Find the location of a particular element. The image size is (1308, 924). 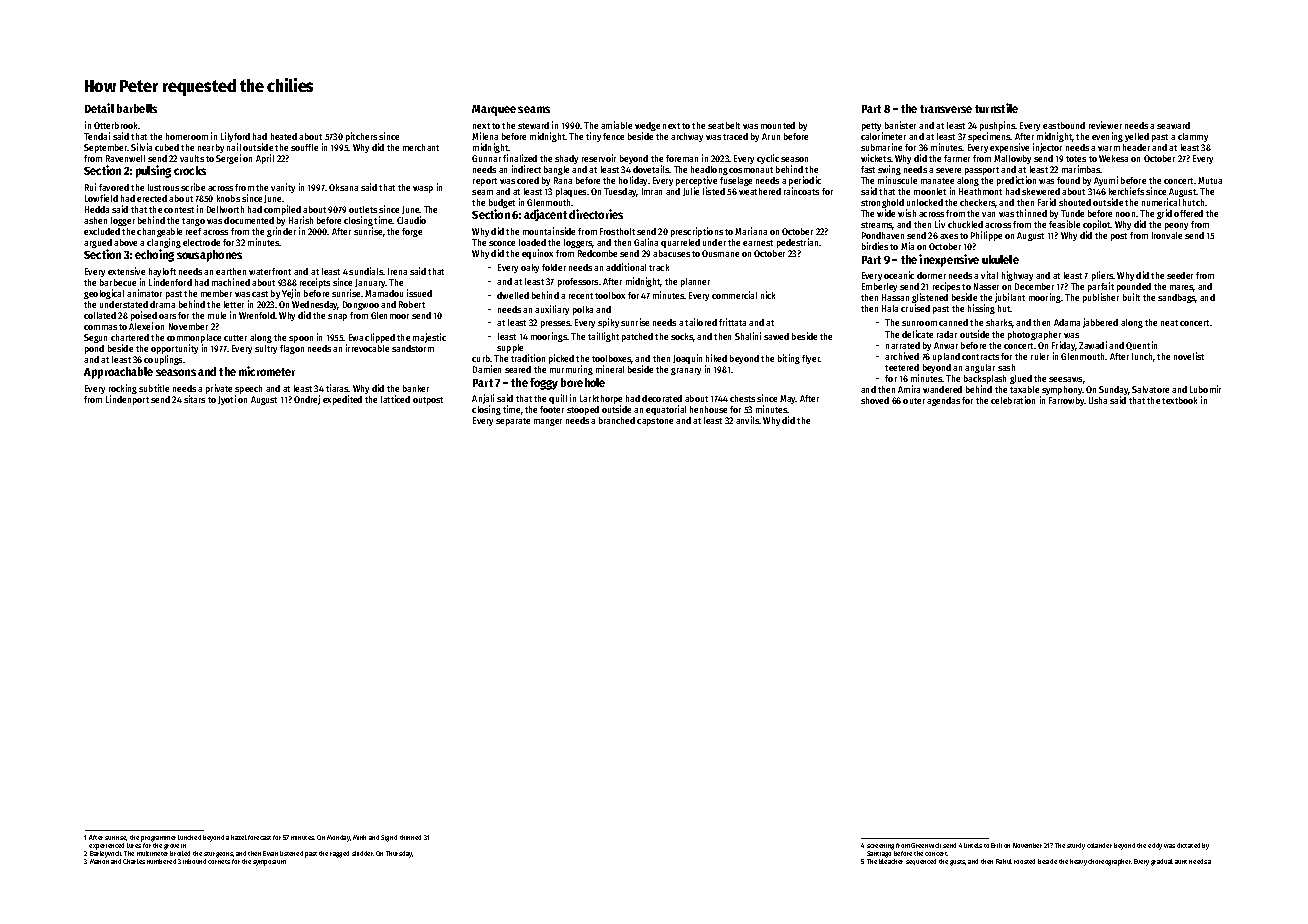

separate is located at coordinates (513, 422).
